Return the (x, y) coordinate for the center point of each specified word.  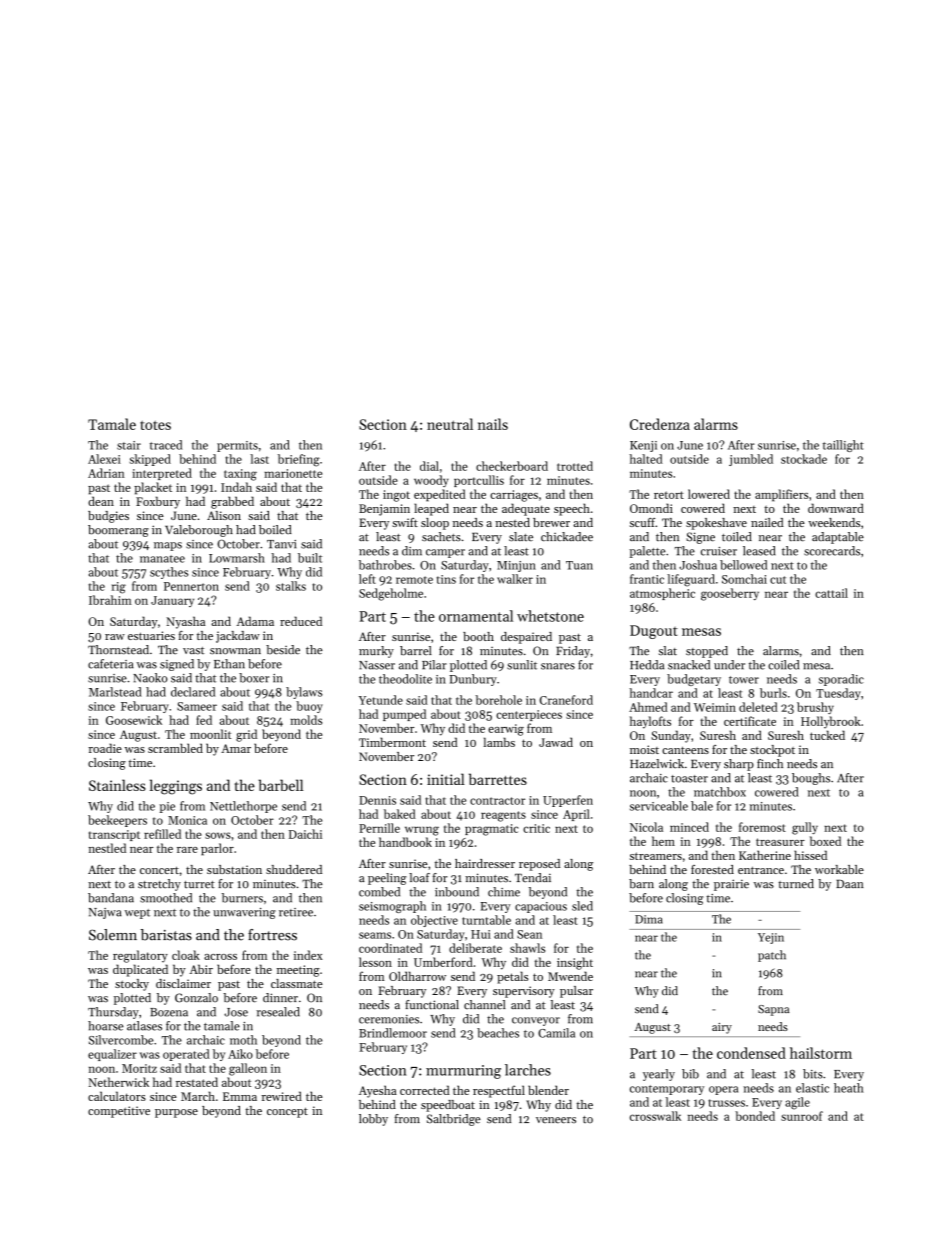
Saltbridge (454, 1120)
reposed (539, 865)
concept (287, 1112)
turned (796, 884)
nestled (107, 848)
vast (193, 651)
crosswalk (655, 1116)
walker (515, 579)
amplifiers (781, 495)
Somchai (744, 579)
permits (237, 446)
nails (493, 424)
